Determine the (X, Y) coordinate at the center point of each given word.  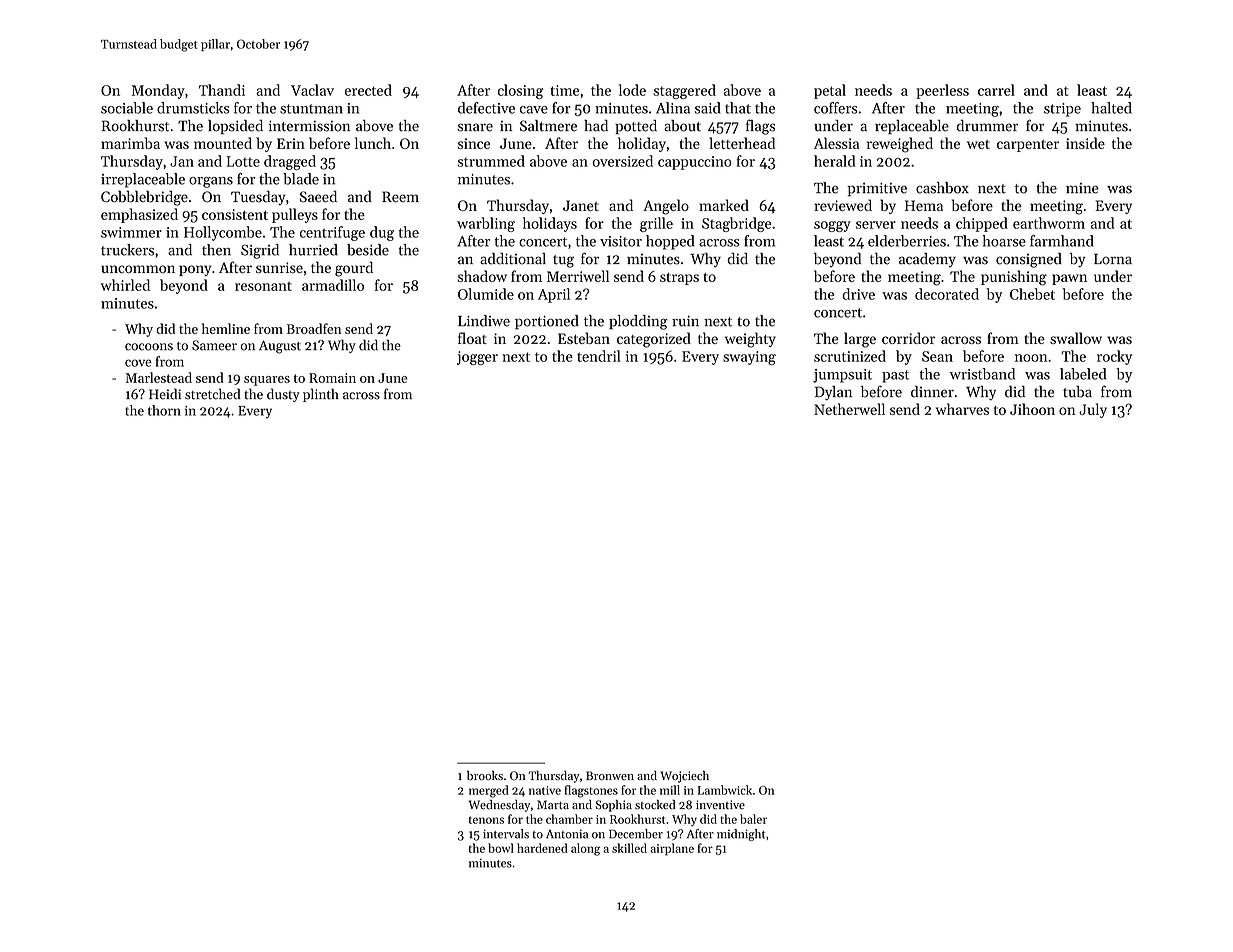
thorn (164, 410)
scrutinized (850, 356)
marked (724, 205)
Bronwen (610, 776)
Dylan (833, 393)
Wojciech (684, 776)
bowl (501, 848)
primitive (877, 189)
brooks (485, 775)
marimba (130, 143)
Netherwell (849, 409)
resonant (263, 286)
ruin (685, 321)
